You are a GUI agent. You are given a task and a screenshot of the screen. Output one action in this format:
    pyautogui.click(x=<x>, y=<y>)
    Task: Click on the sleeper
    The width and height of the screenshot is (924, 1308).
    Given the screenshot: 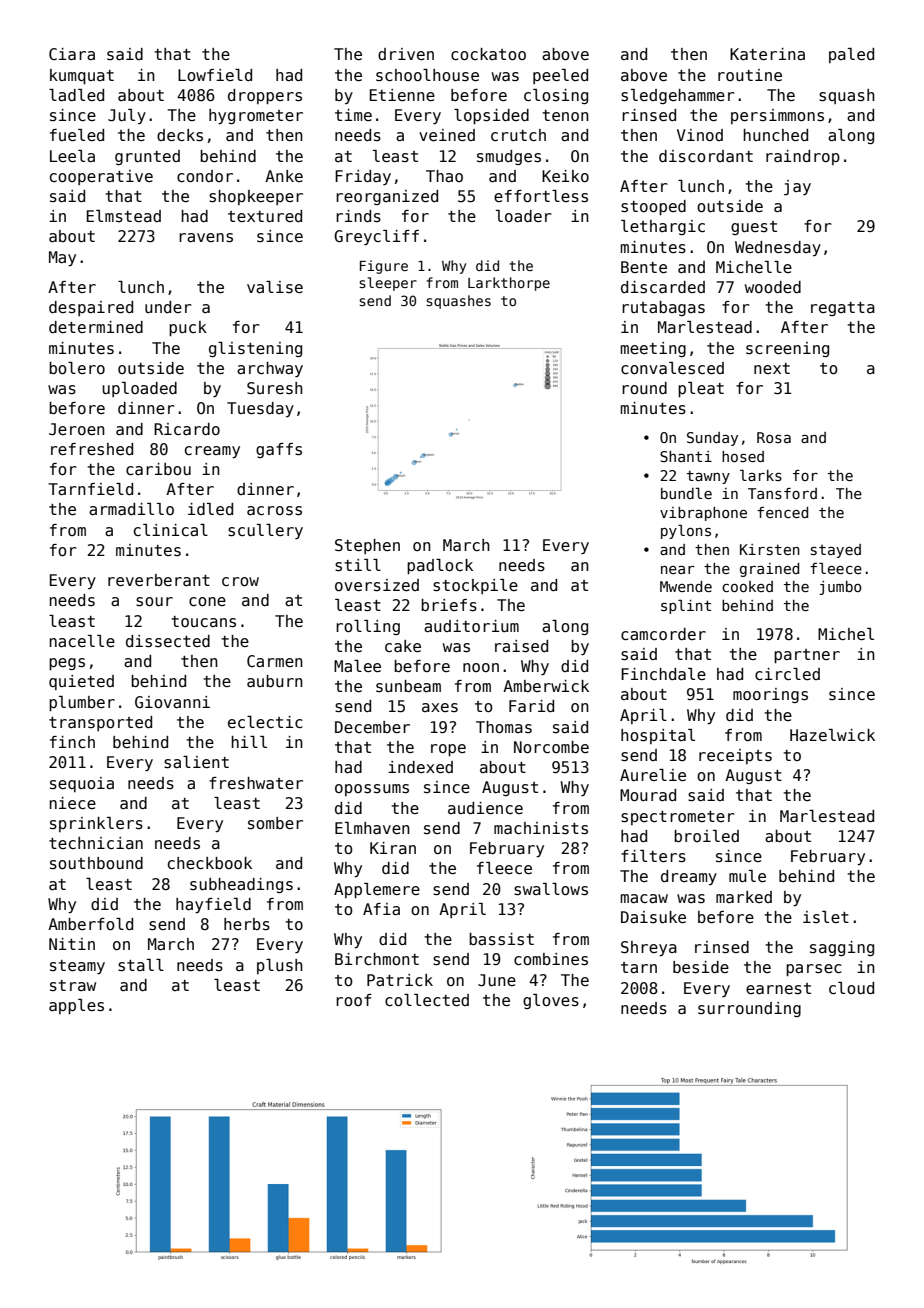 What is the action you would take?
    pyautogui.click(x=388, y=284)
